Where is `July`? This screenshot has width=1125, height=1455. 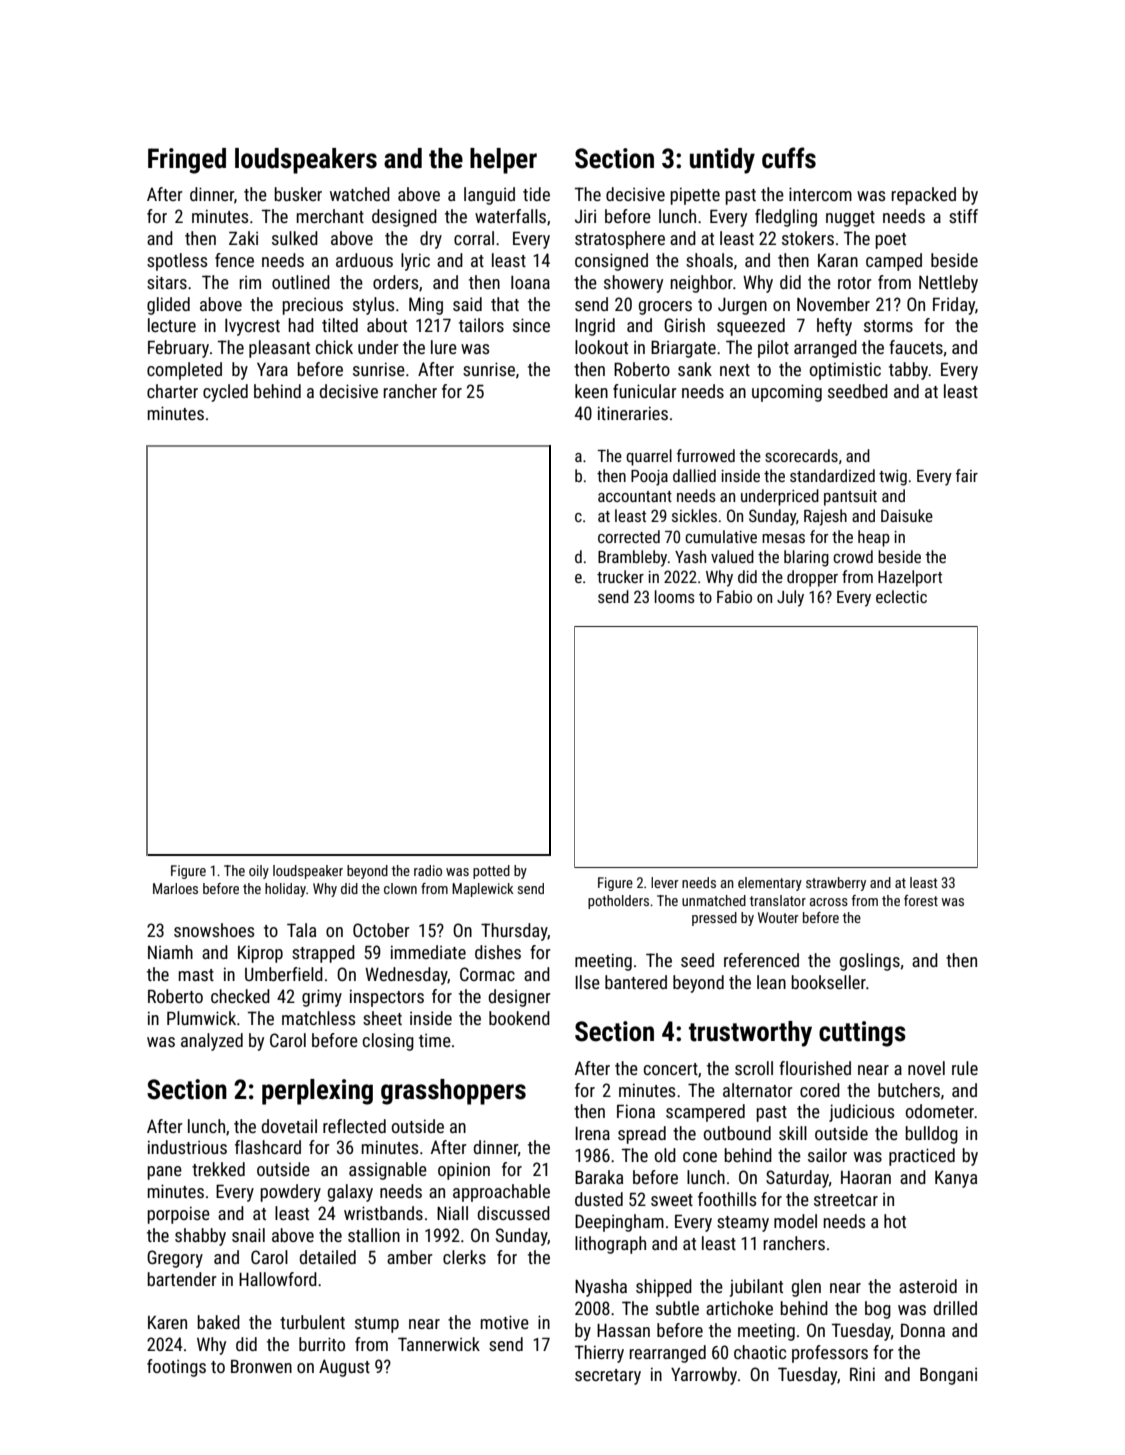
July is located at coordinates (790, 598).
